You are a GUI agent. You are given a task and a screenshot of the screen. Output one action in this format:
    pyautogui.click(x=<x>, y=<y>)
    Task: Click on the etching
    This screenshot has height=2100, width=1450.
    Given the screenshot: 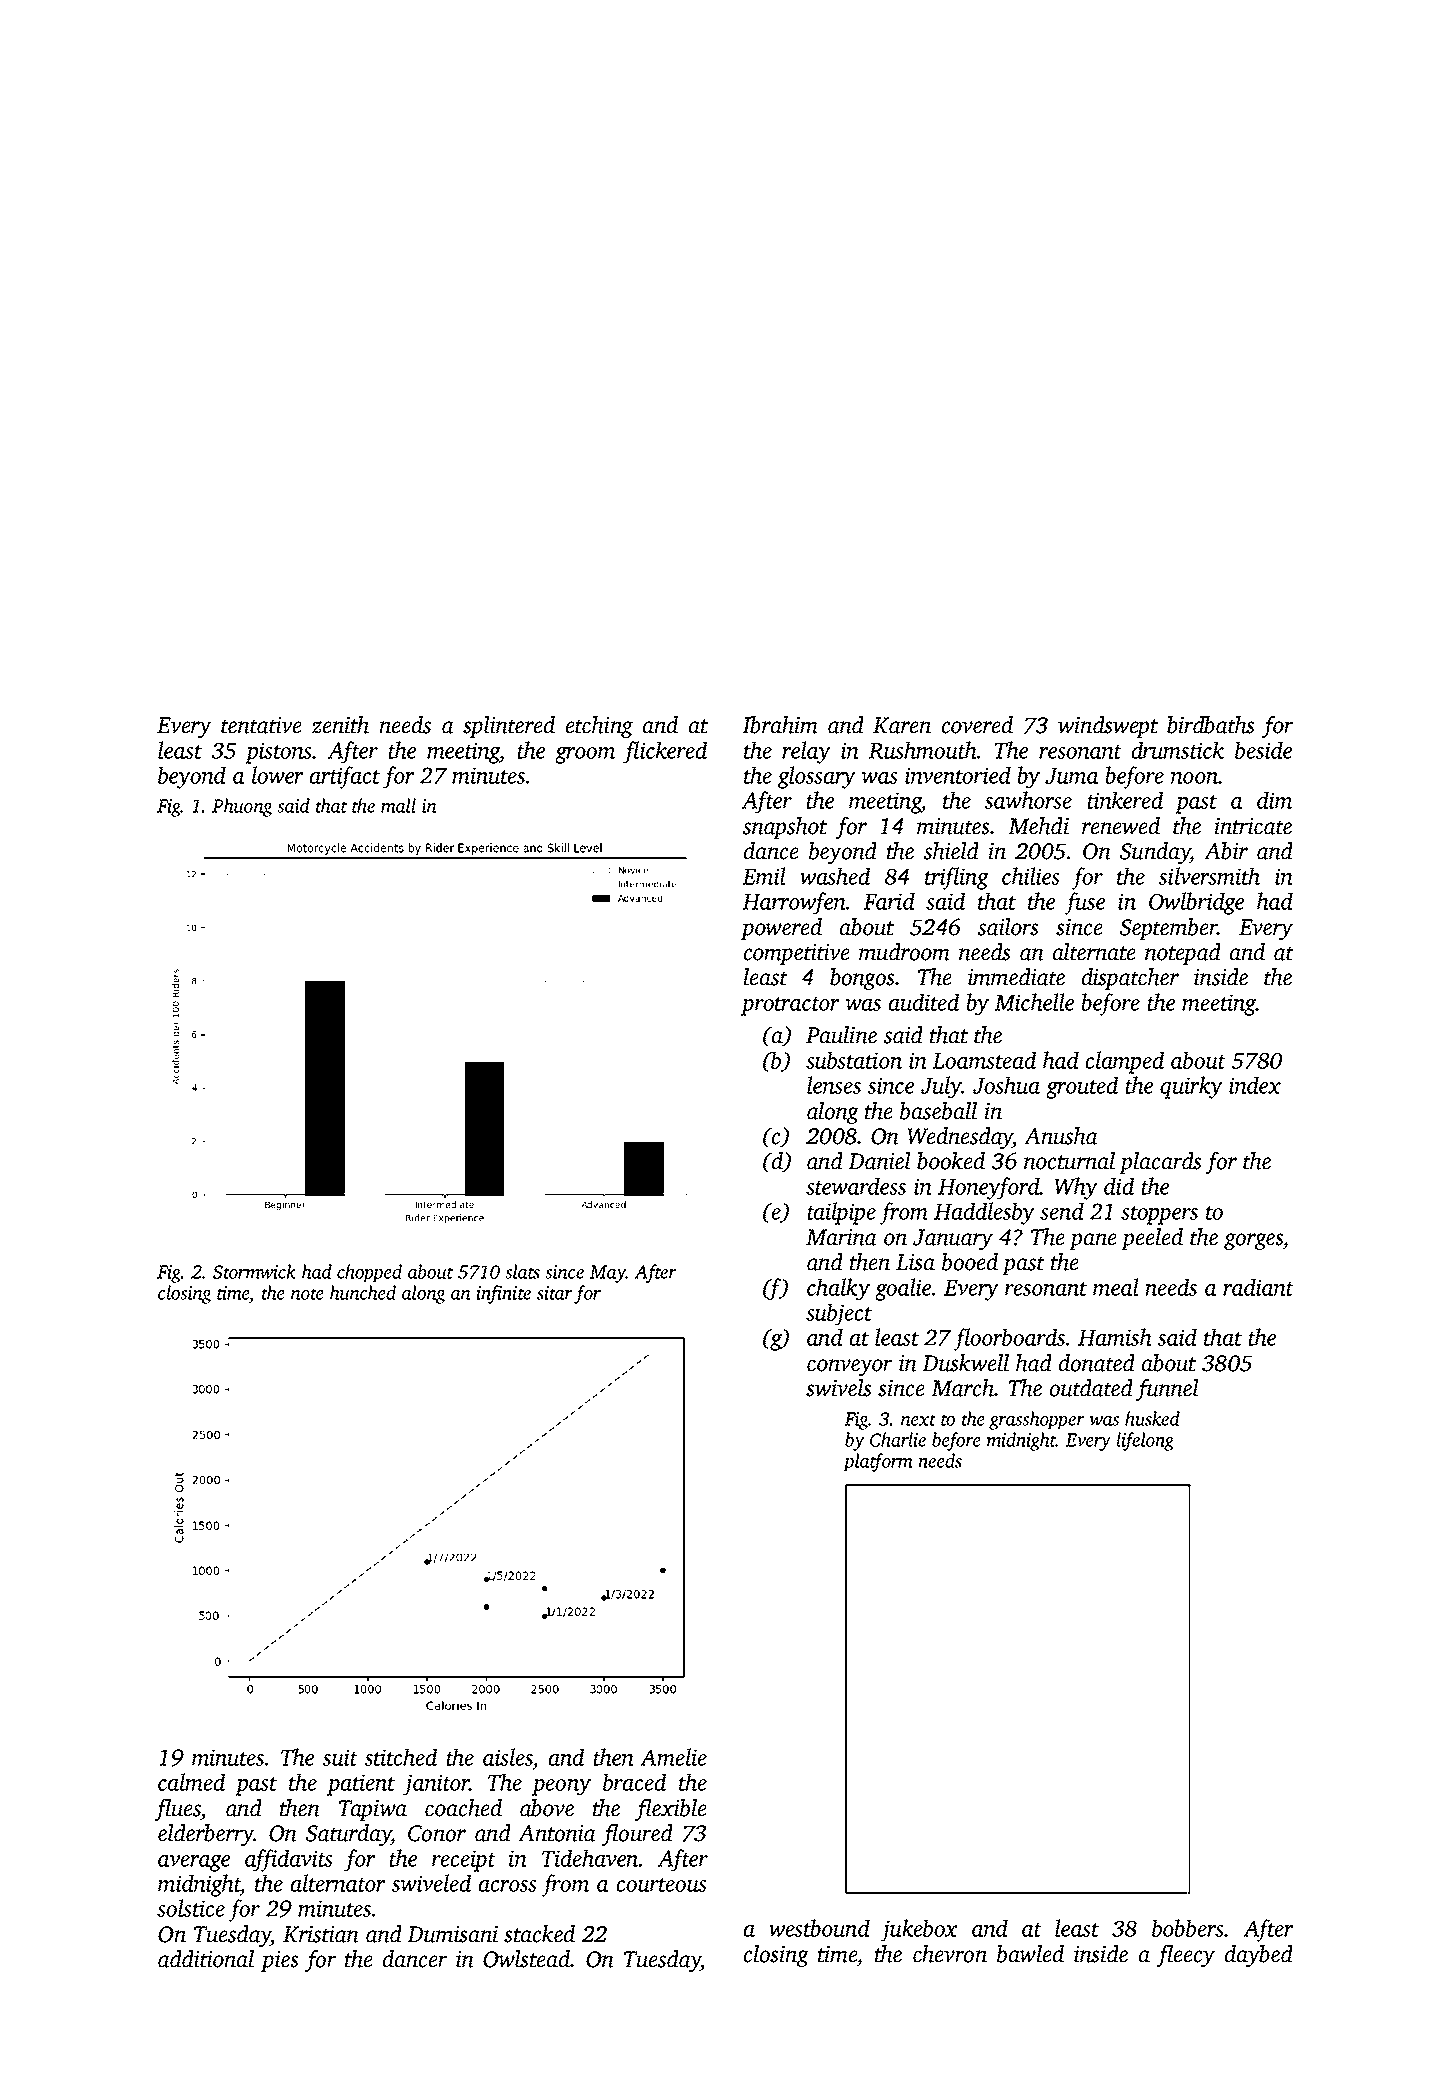 What is the action you would take?
    pyautogui.click(x=599, y=727)
